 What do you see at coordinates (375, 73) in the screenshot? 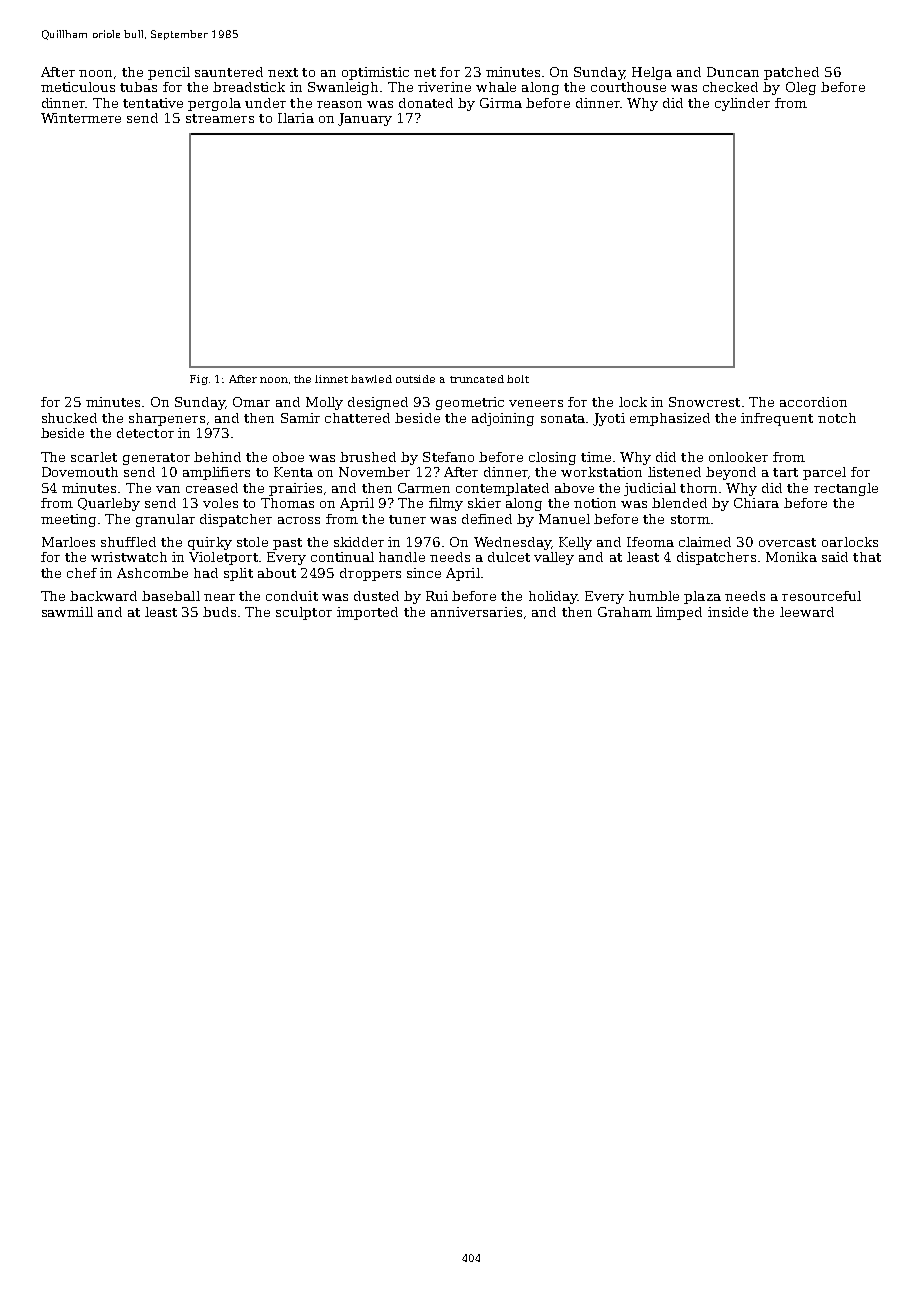
I see `optimistic` at bounding box center [375, 73].
